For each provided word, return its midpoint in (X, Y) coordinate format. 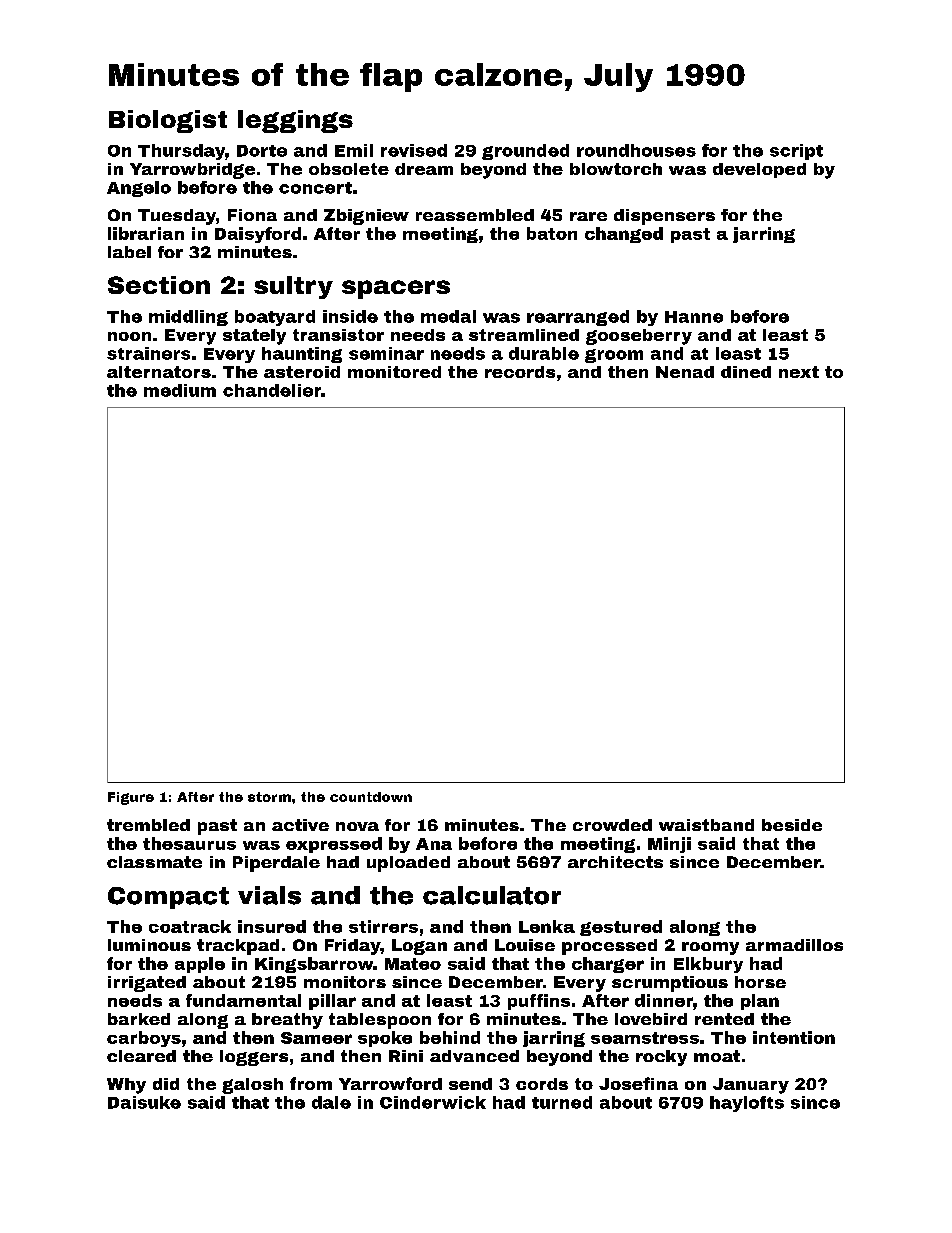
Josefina (638, 1083)
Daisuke (144, 1102)
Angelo (139, 189)
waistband (706, 825)
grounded (525, 152)
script (796, 152)
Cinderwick (433, 1102)
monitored (394, 372)
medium (180, 390)
